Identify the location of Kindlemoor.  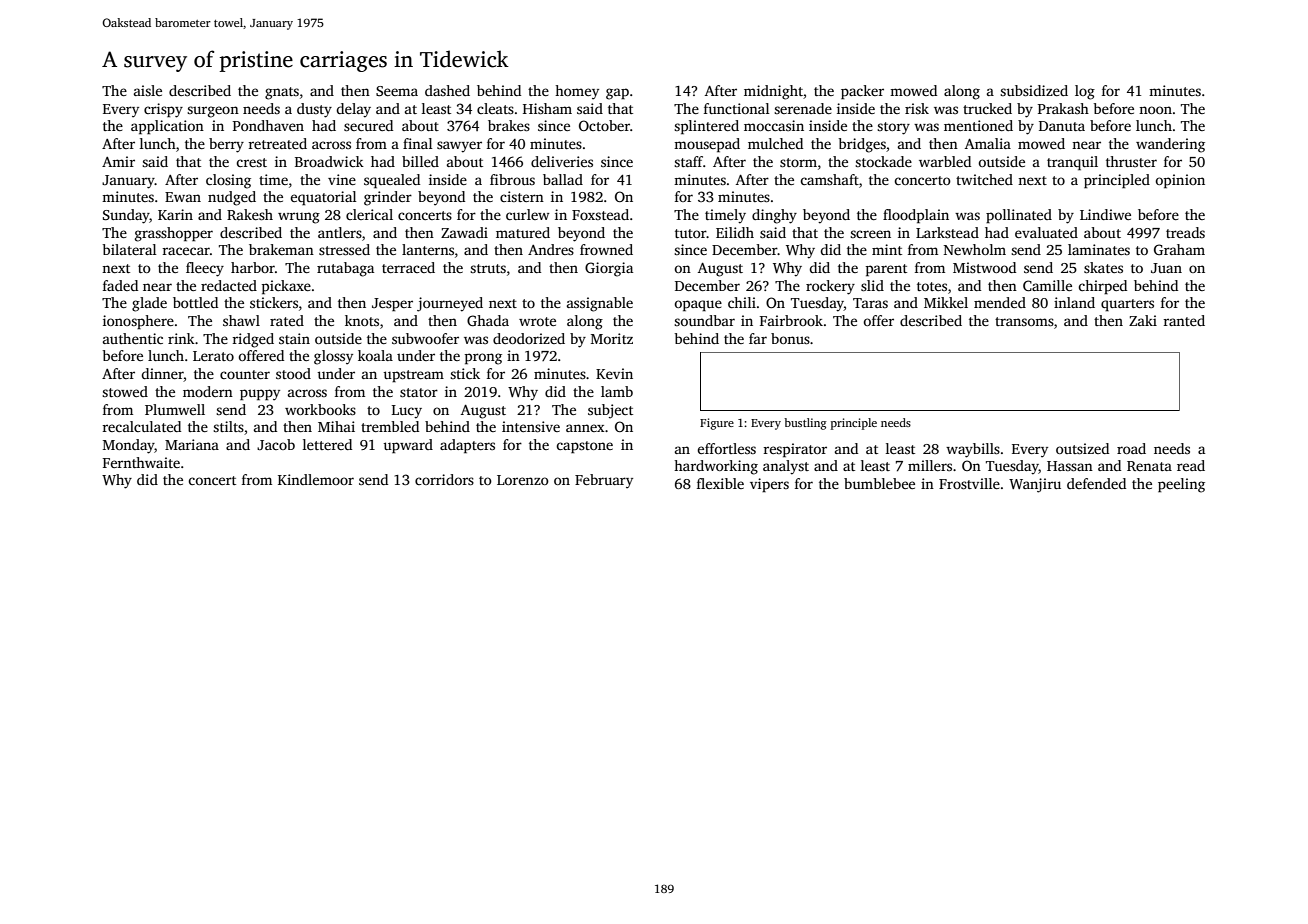
(316, 479).
